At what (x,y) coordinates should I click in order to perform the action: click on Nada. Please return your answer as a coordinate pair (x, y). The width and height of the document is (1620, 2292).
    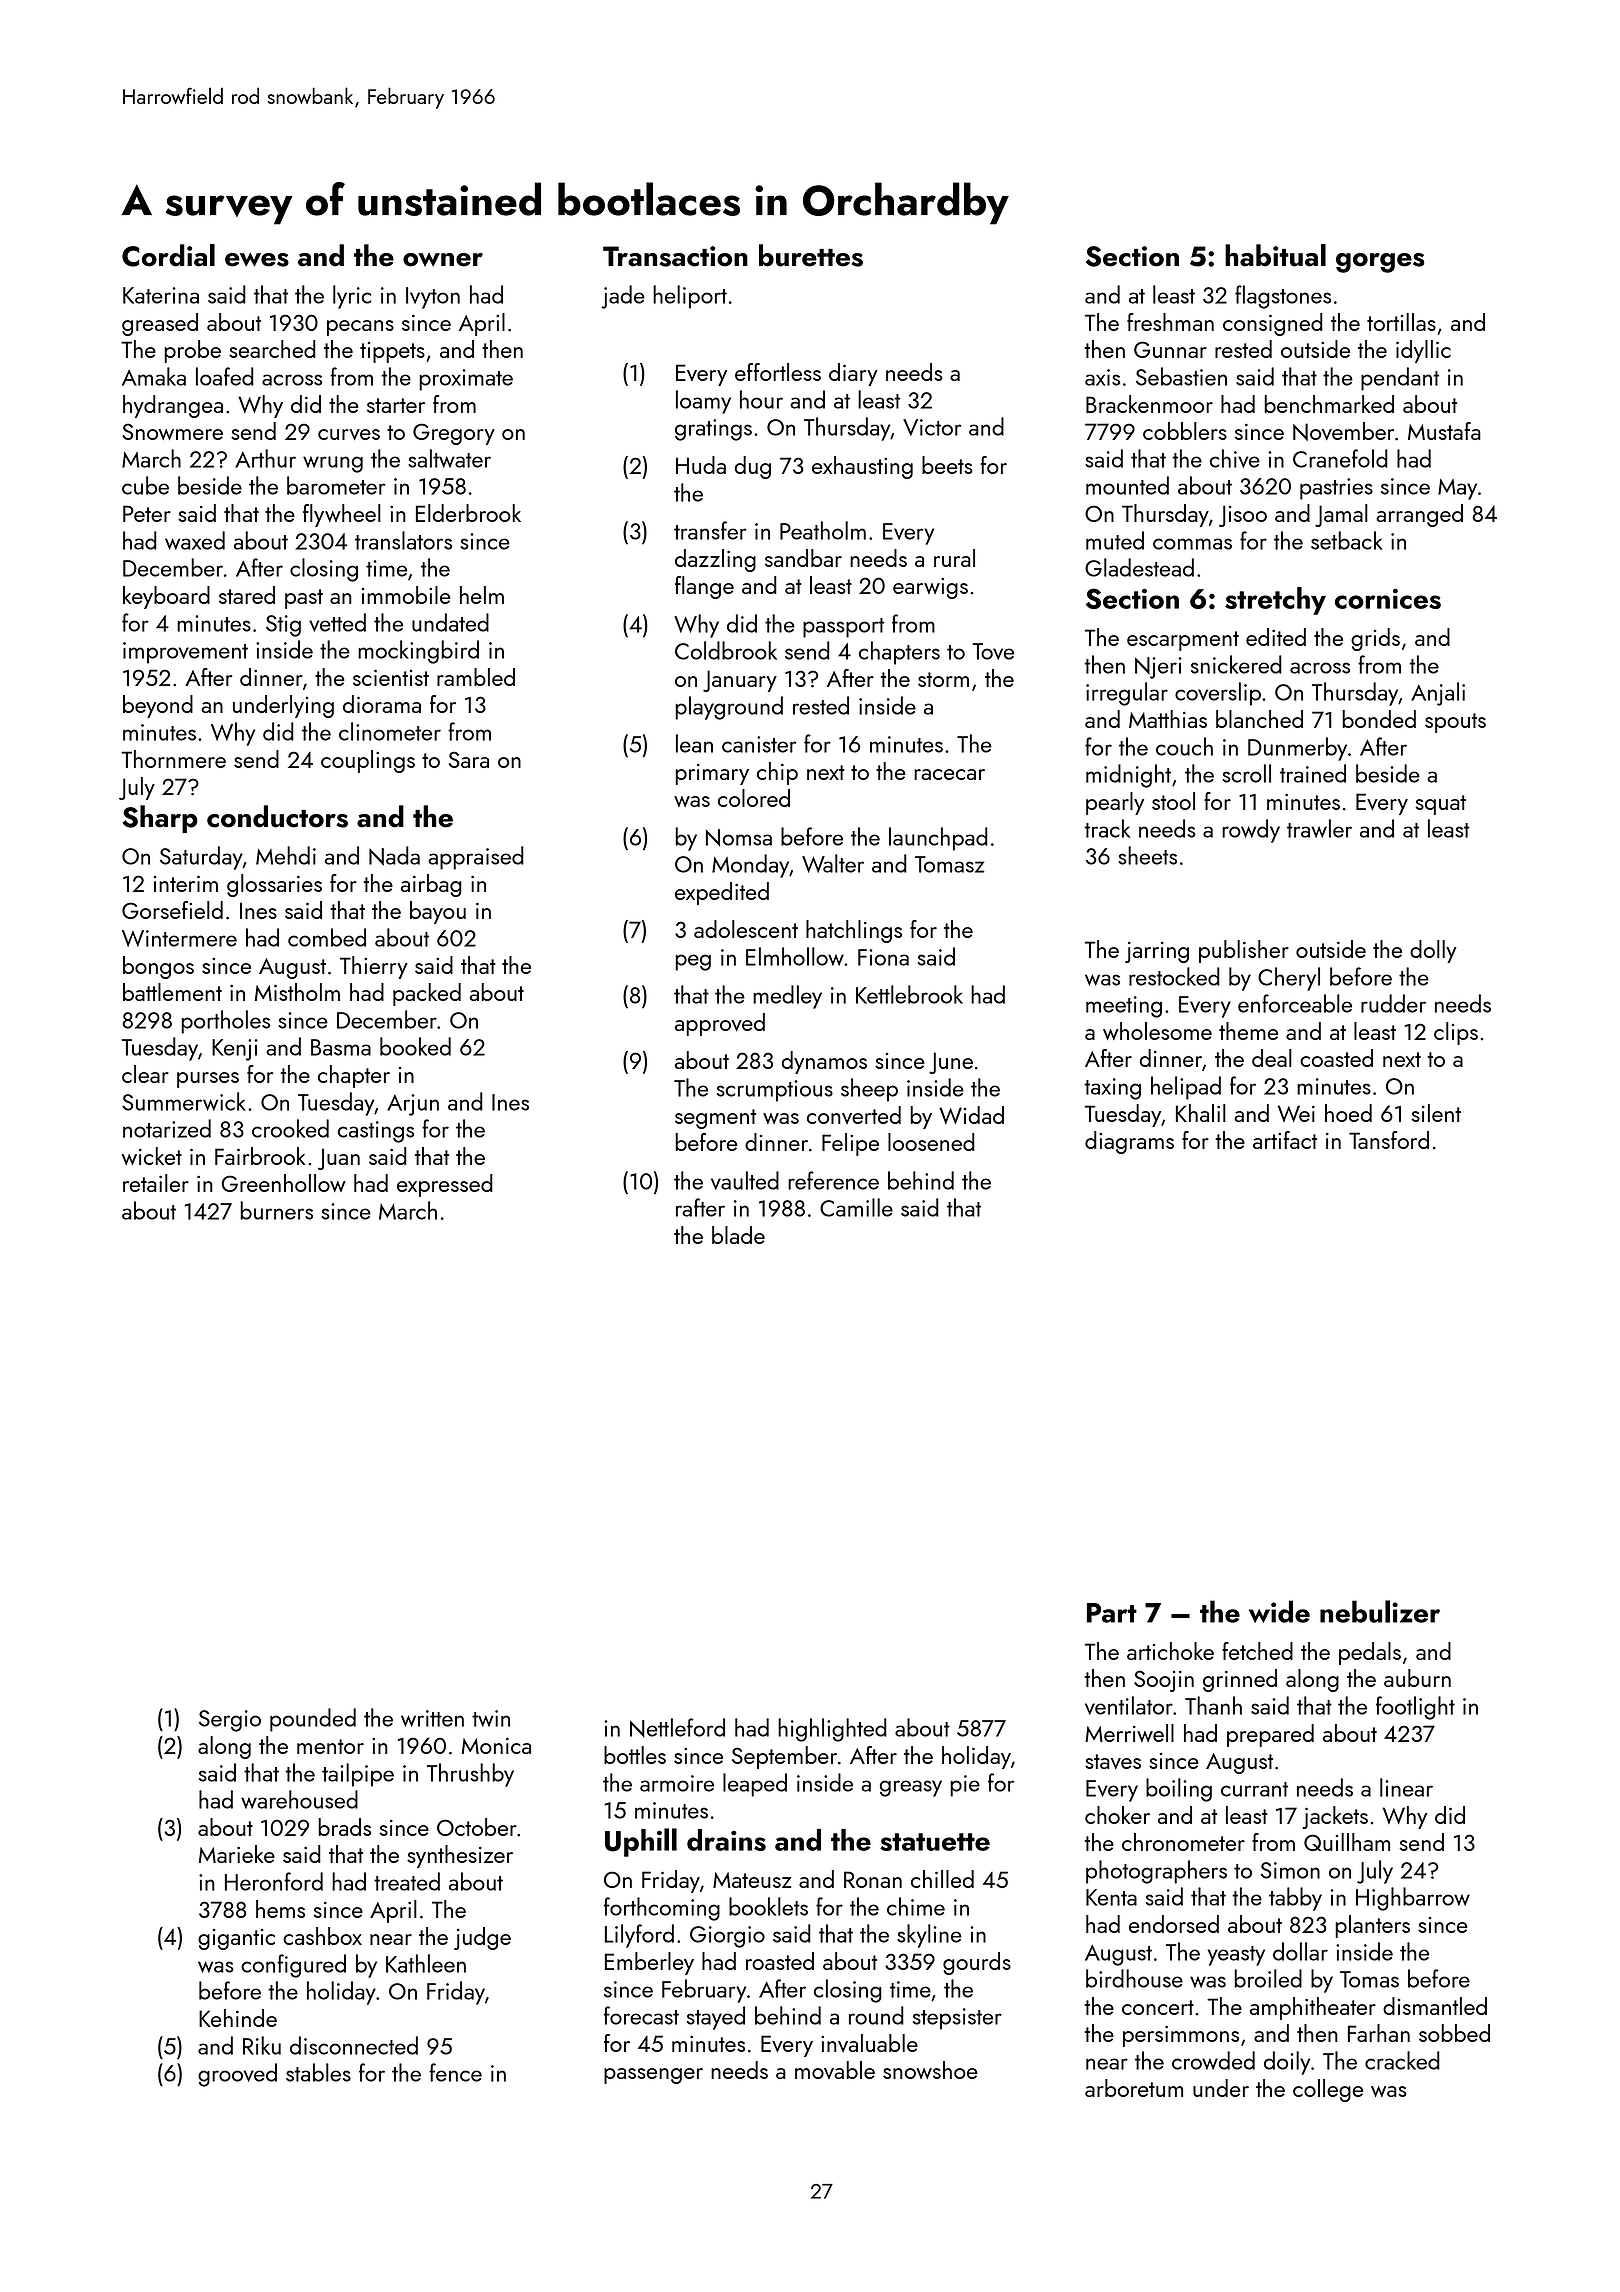
    Looking at the image, I should click on (394, 856).
